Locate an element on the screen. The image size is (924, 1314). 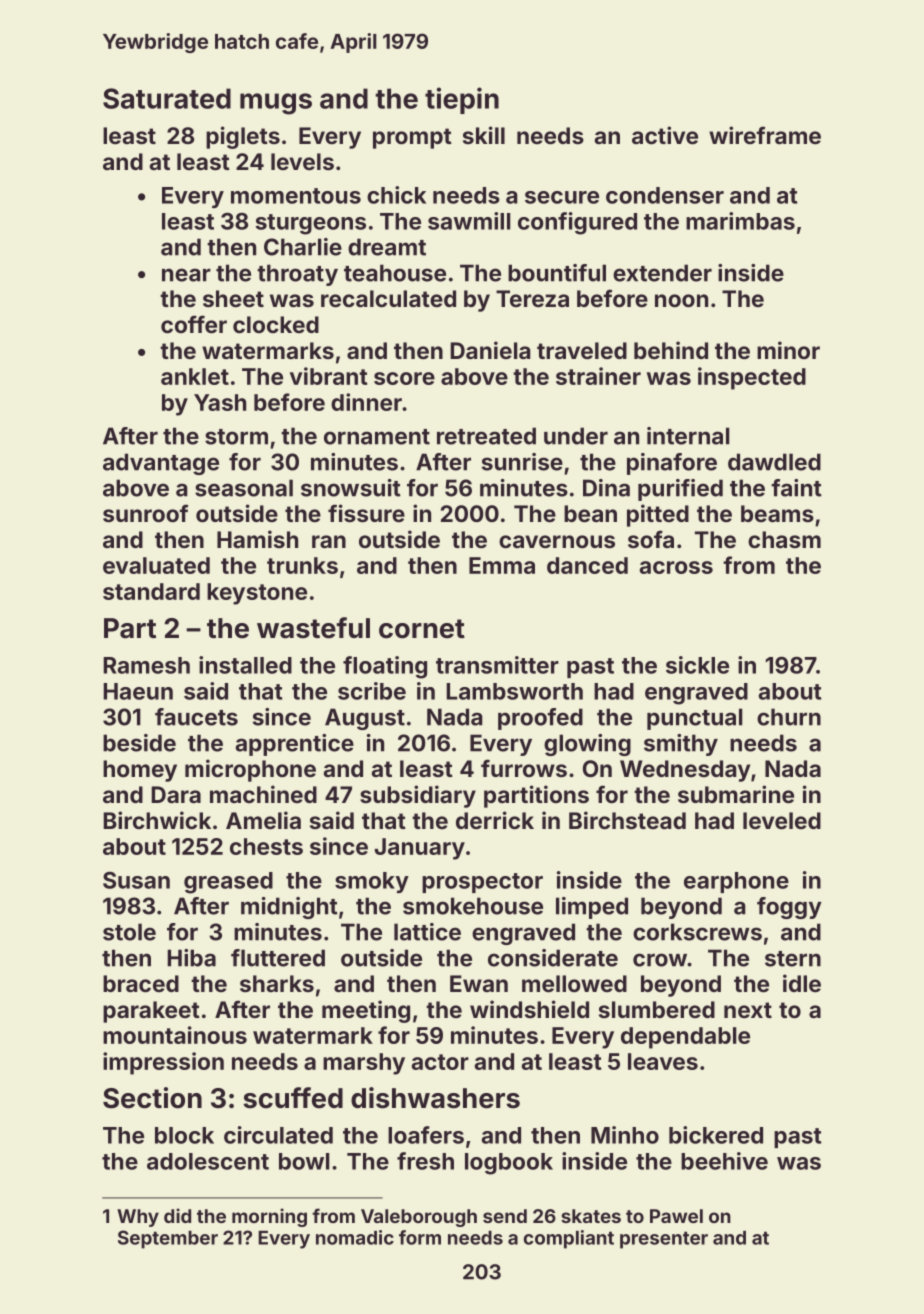
near is located at coordinates (186, 275).
